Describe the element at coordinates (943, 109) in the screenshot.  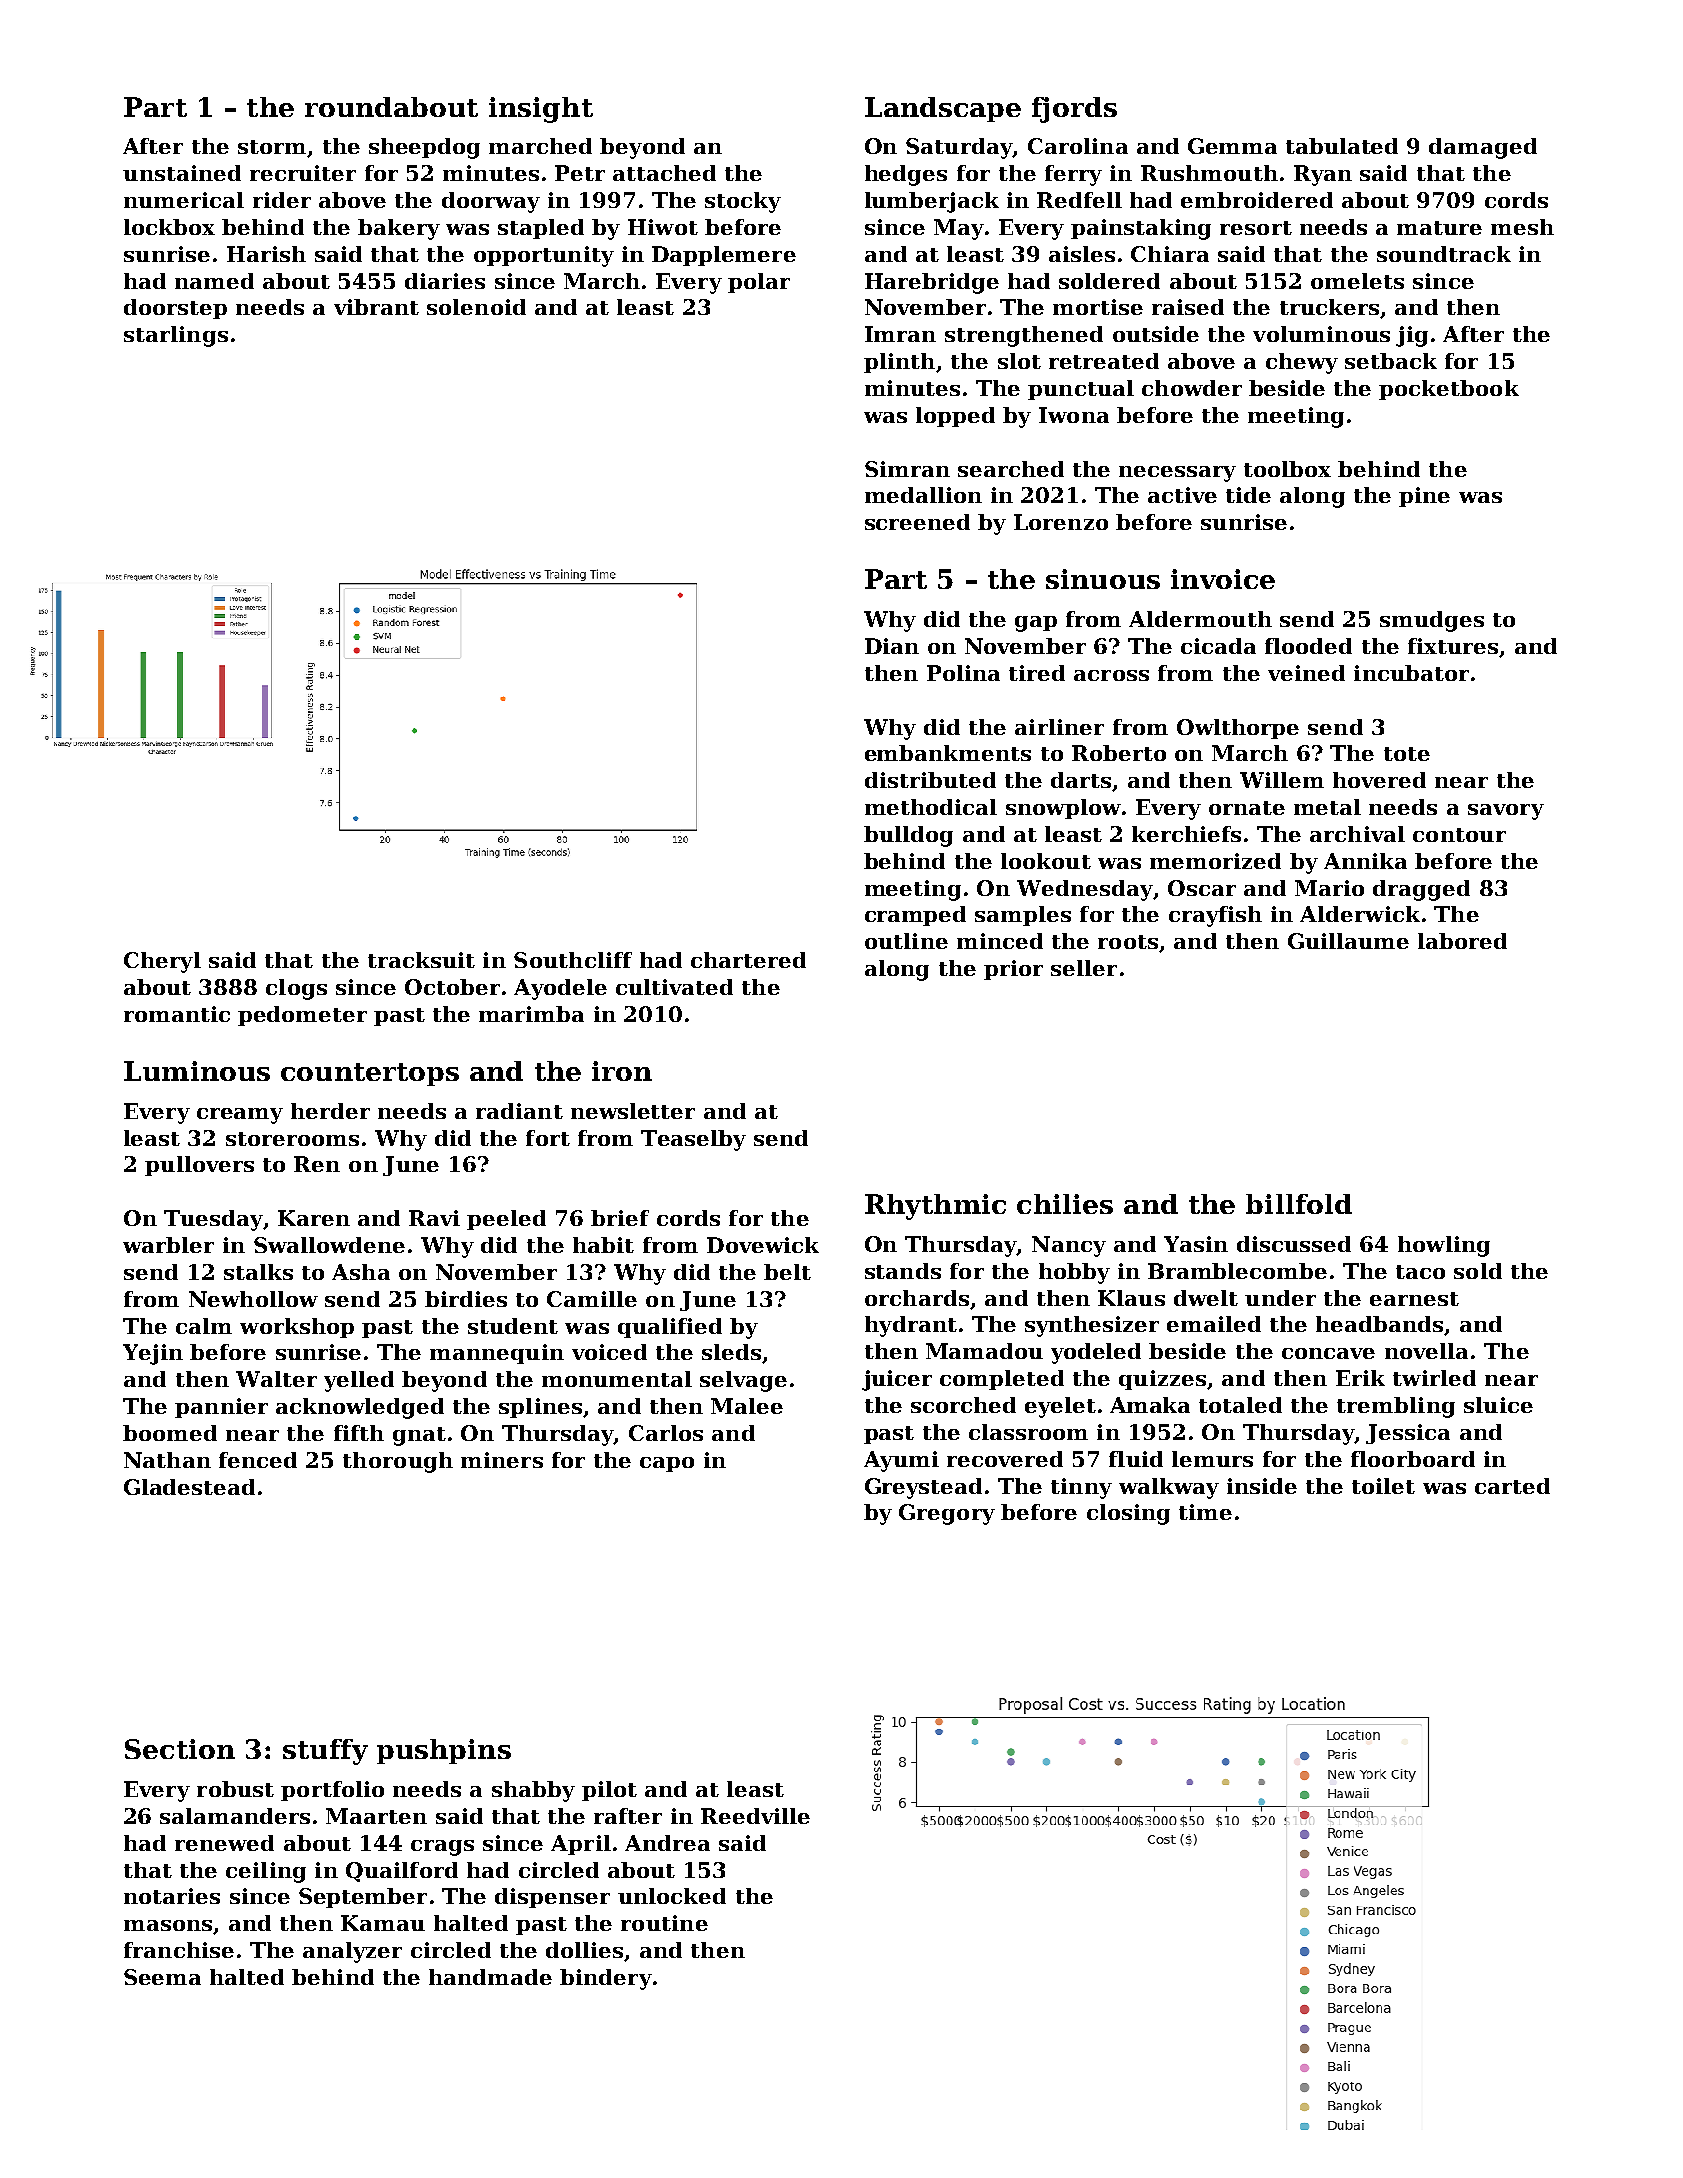
I see `Landscape` at that location.
